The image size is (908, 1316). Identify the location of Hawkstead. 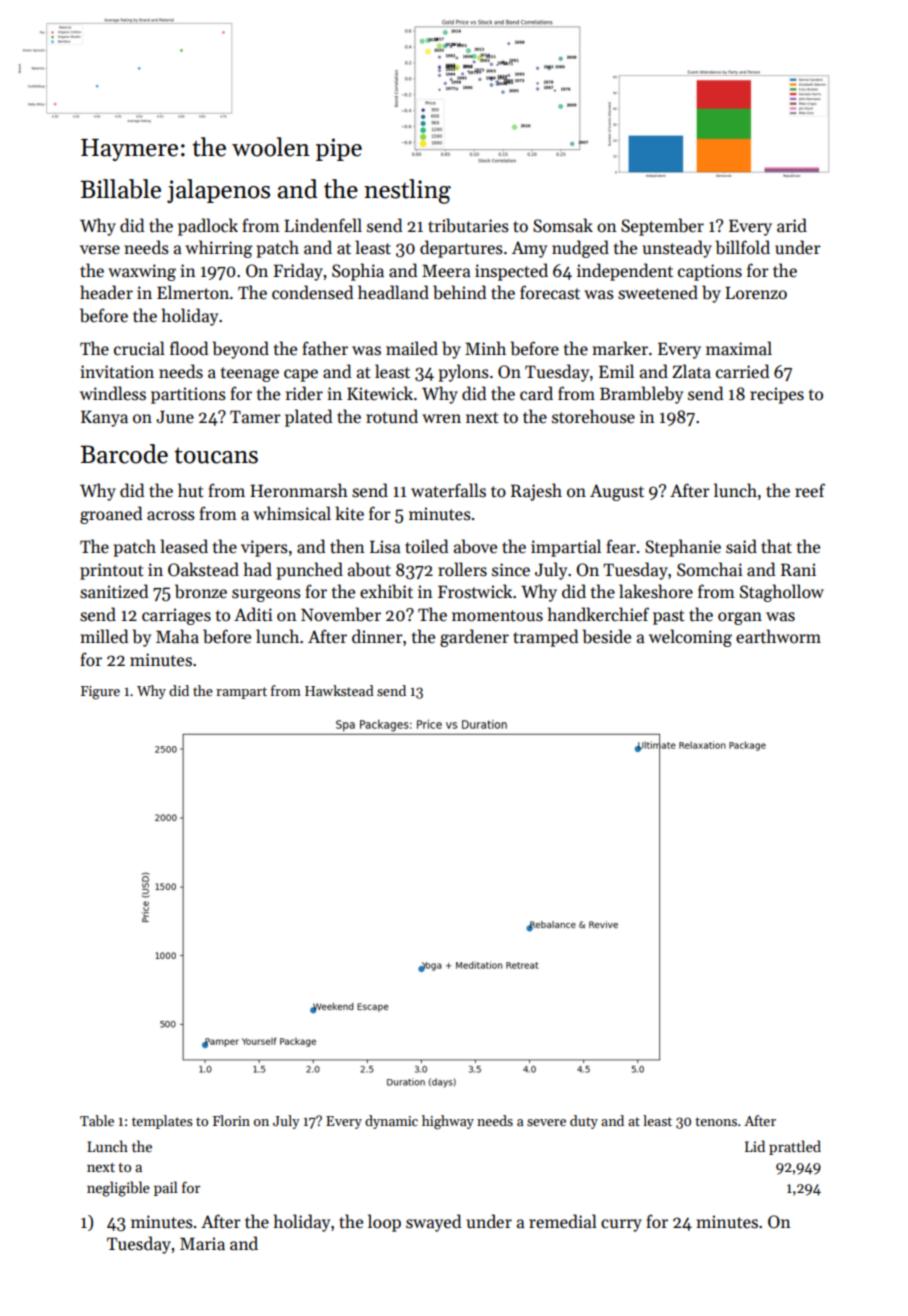
(339, 690).
